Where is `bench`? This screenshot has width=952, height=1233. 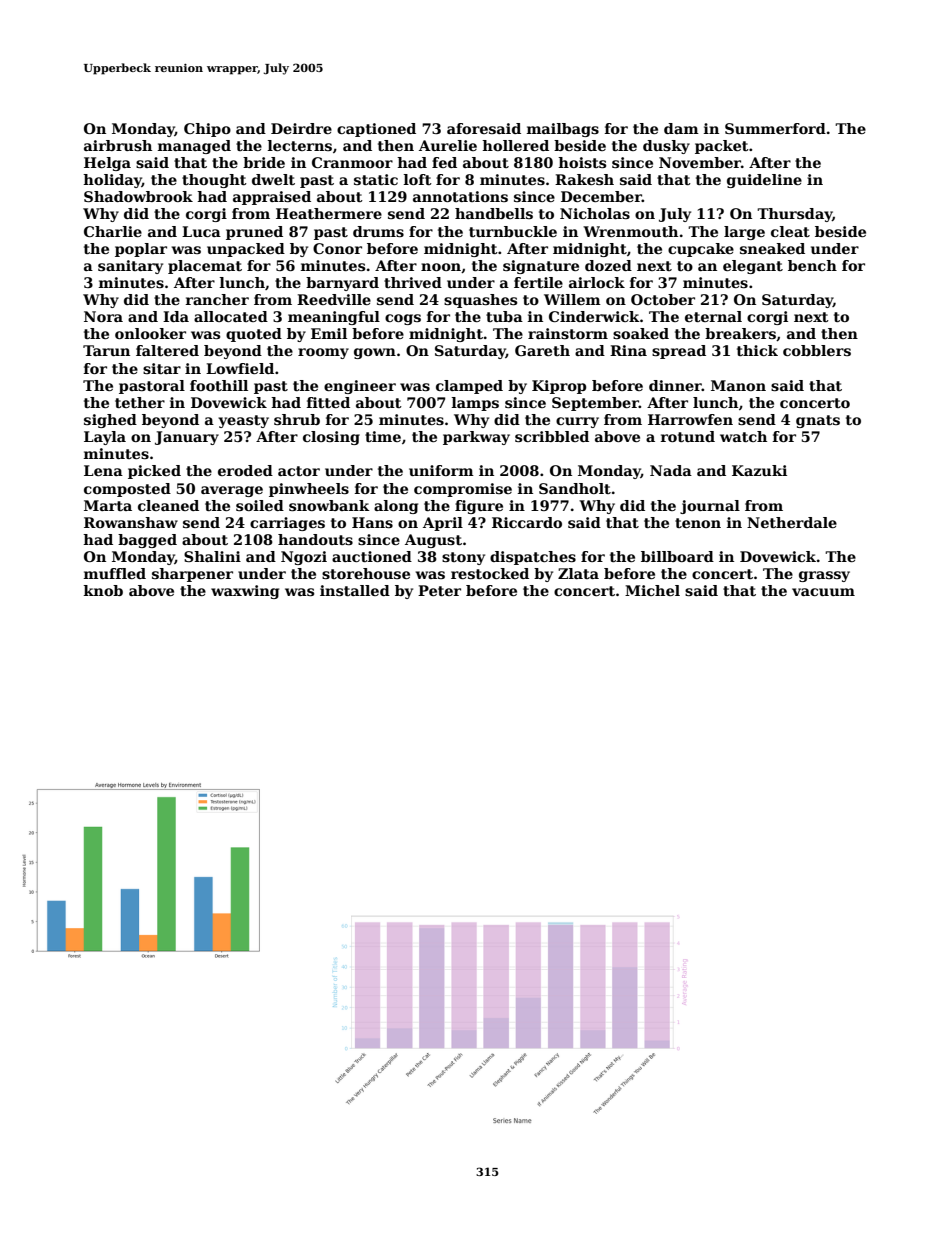 bench is located at coordinates (812, 265).
